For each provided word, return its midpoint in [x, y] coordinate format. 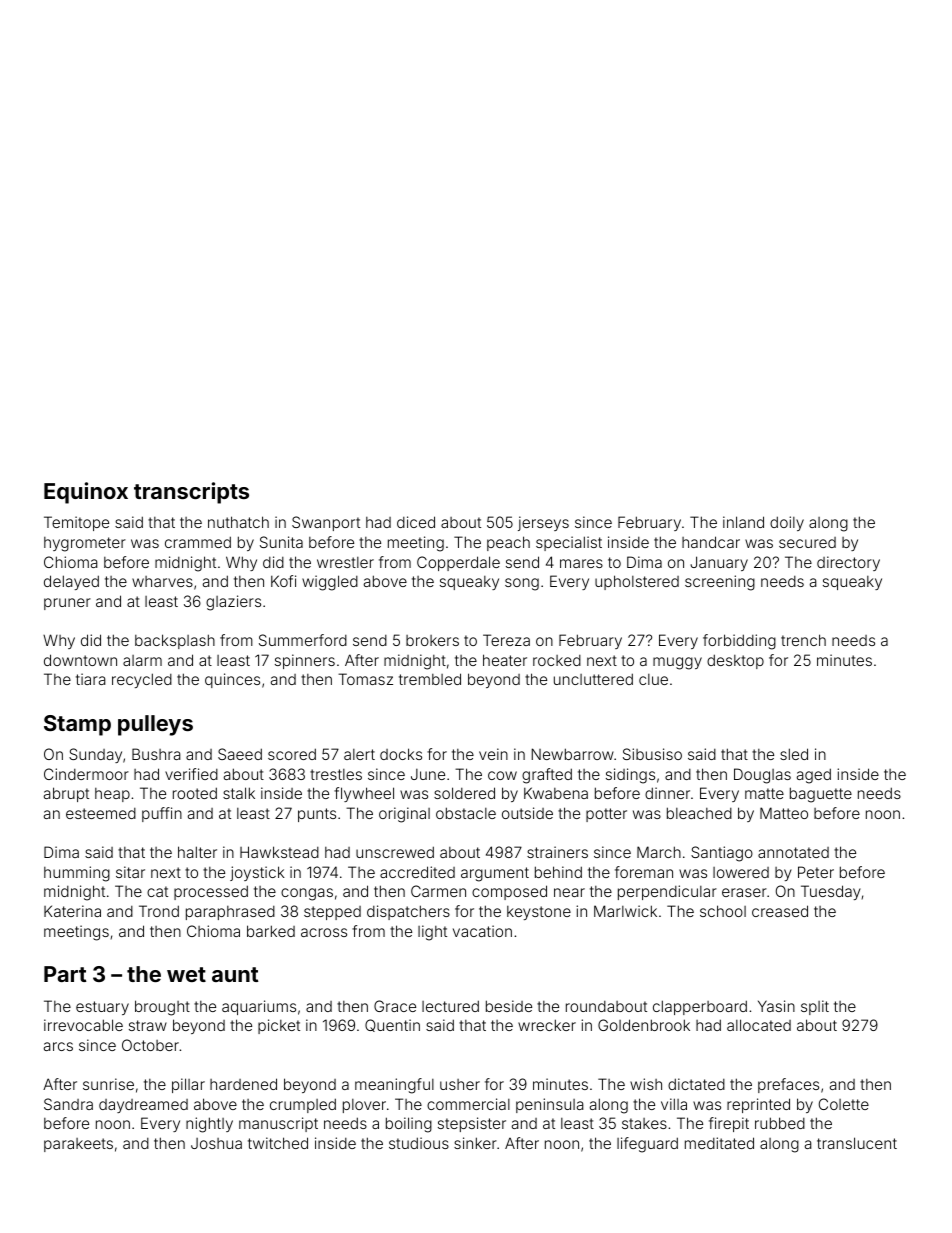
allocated [759, 1025]
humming [77, 874]
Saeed [240, 754]
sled [794, 754]
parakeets [78, 1145]
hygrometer [85, 544]
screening [720, 583]
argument [495, 874]
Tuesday [831, 892]
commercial [468, 1104]
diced [416, 522]
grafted [547, 776]
